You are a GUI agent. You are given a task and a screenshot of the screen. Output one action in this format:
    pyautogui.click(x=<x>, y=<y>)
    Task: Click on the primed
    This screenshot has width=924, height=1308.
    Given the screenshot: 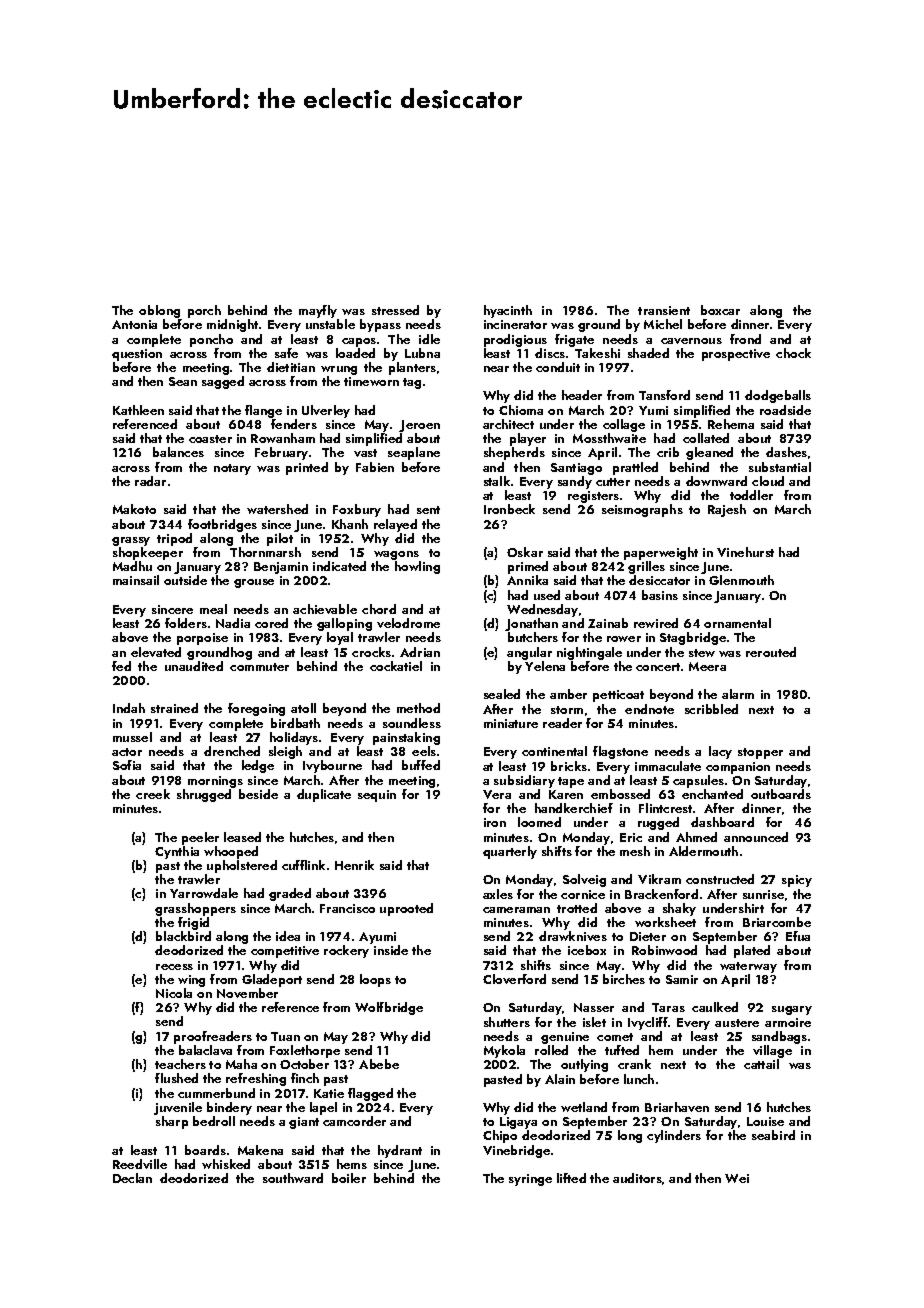 What is the action you would take?
    pyautogui.click(x=528, y=567)
